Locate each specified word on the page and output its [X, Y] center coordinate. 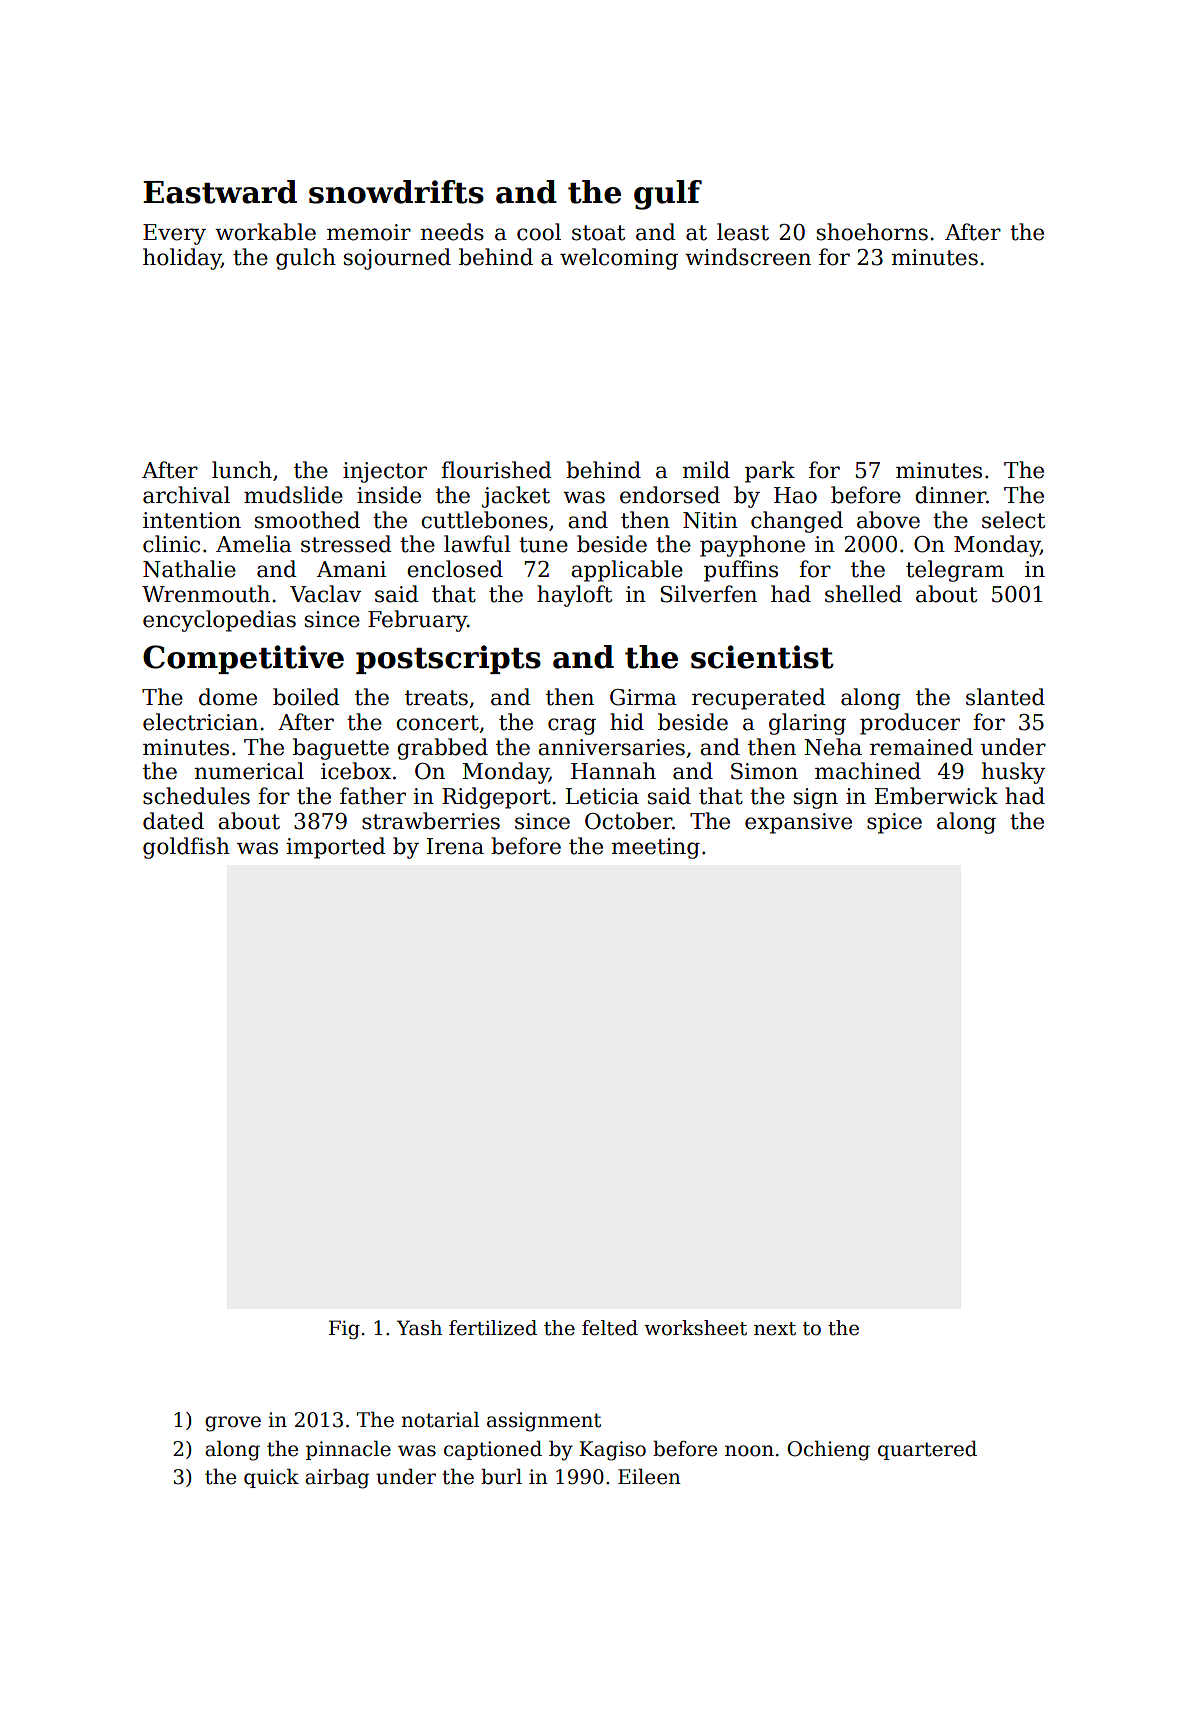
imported [336, 848]
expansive [798, 823]
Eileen [649, 1476]
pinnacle [348, 1450]
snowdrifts [396, 192]
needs [452, 232]
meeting [655, 848]
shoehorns [872, 232]
